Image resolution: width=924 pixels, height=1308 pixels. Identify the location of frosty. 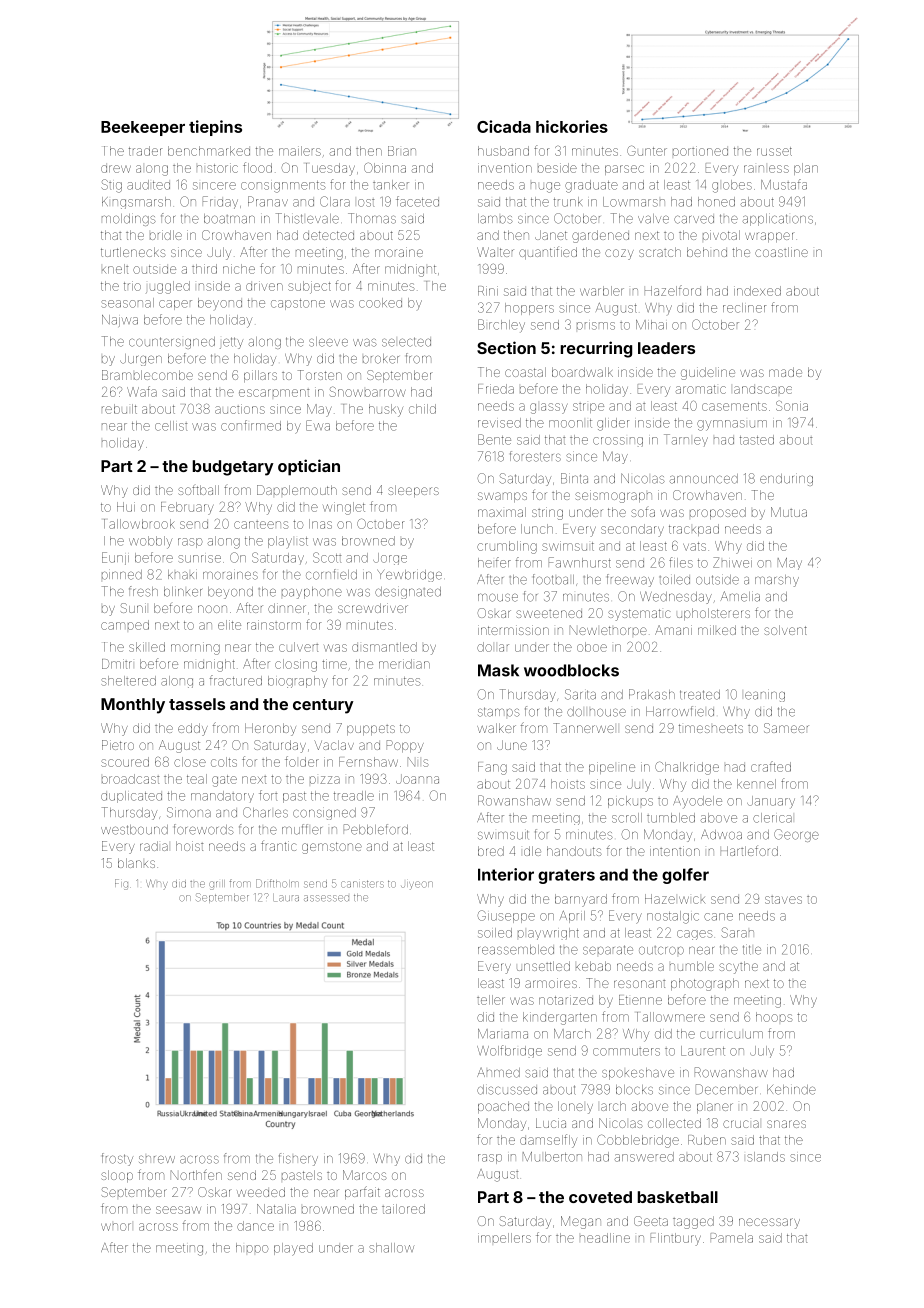
(117, 1159).
